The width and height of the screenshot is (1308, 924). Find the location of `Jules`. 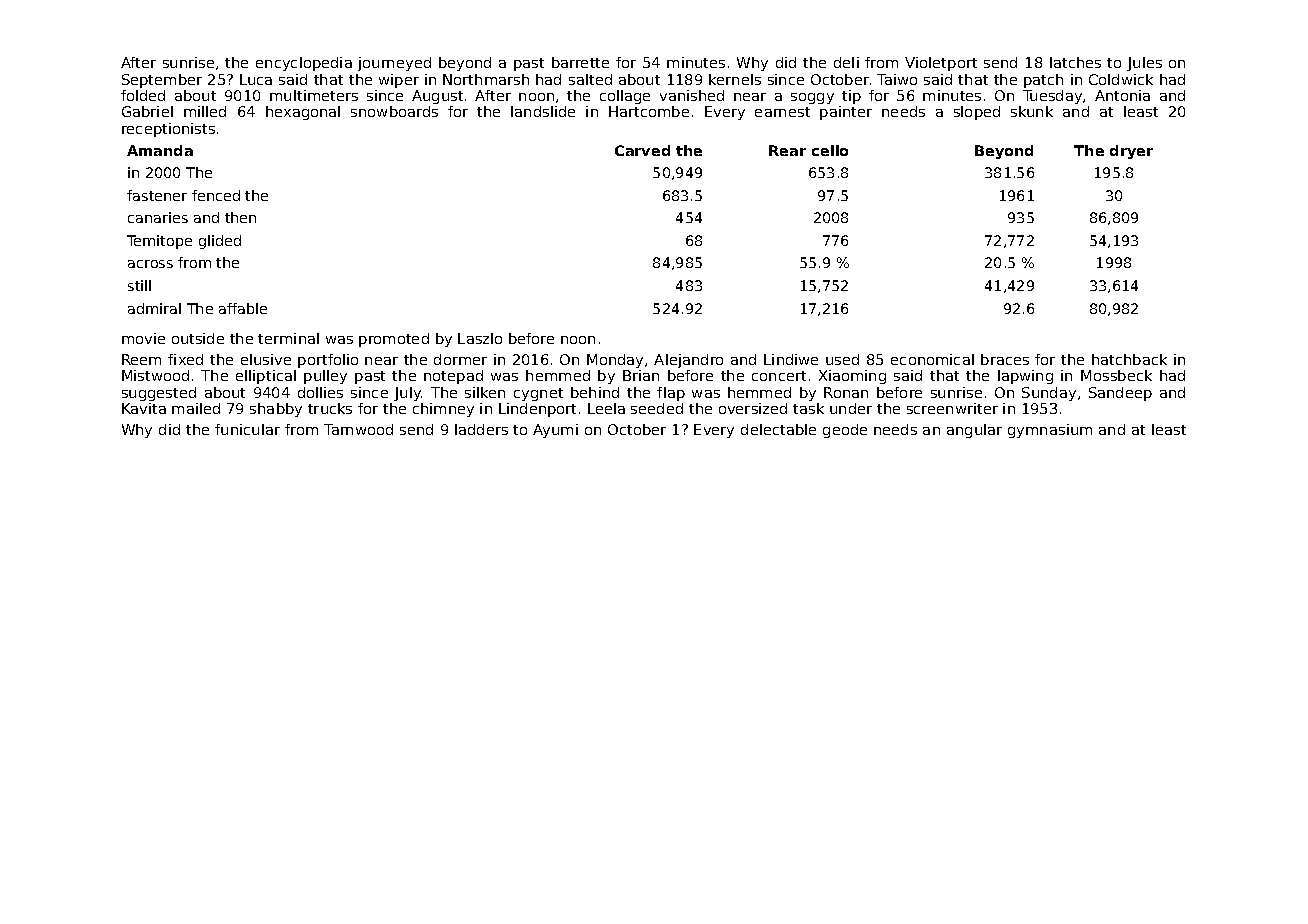

Jules is located at coordinates (1144, 64).
